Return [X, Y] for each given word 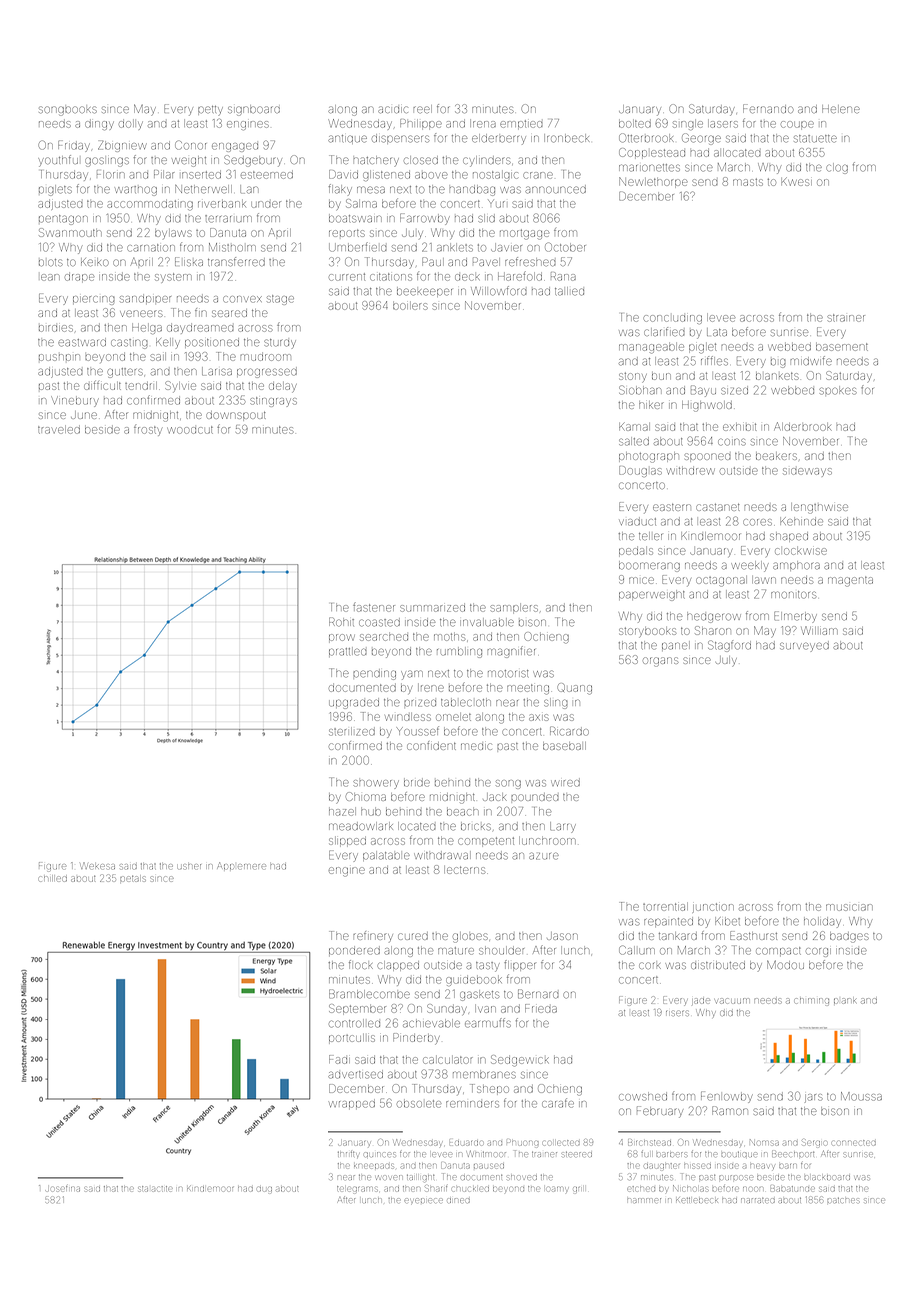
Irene [431, 688]
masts [748, 182]
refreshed [530, 261]
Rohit [341, 622]
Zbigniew [121, 146]
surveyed [804, 646]
